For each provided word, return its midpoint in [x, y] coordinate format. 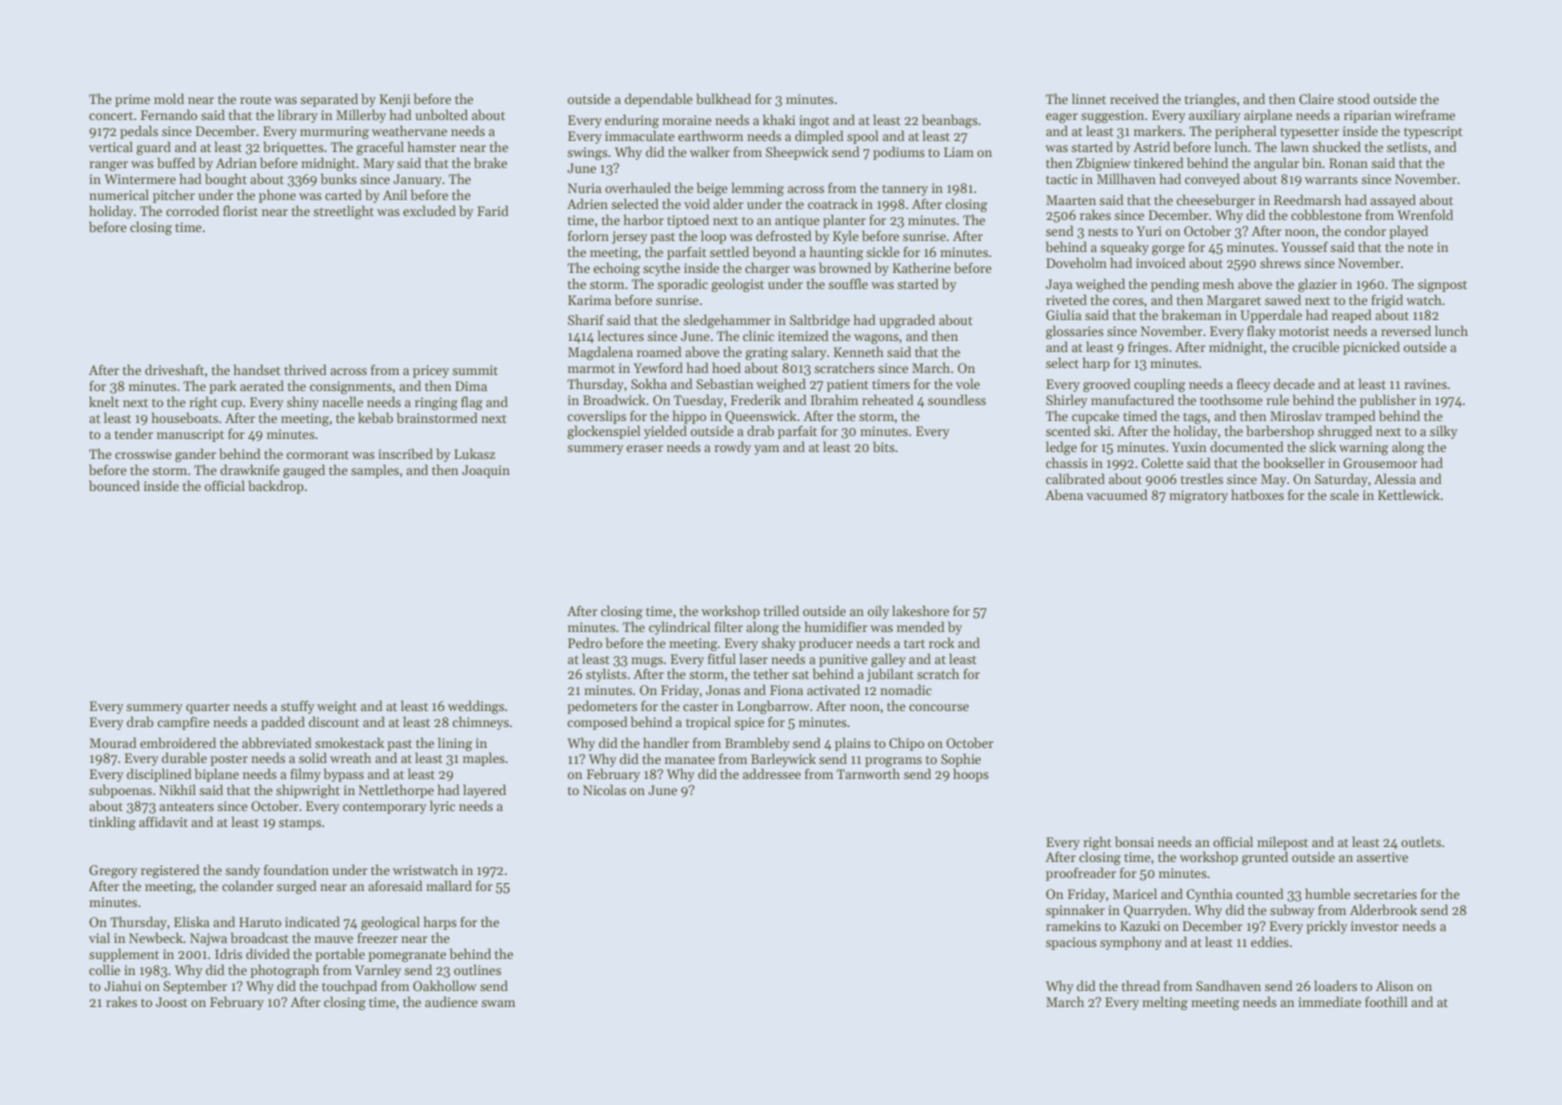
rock [942, 642]
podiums [899, 153]
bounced [114, 485]
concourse [939, 707]
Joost [172, 1002]
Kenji [395, 100]
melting [1165, 1003]
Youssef [1304, 246]
